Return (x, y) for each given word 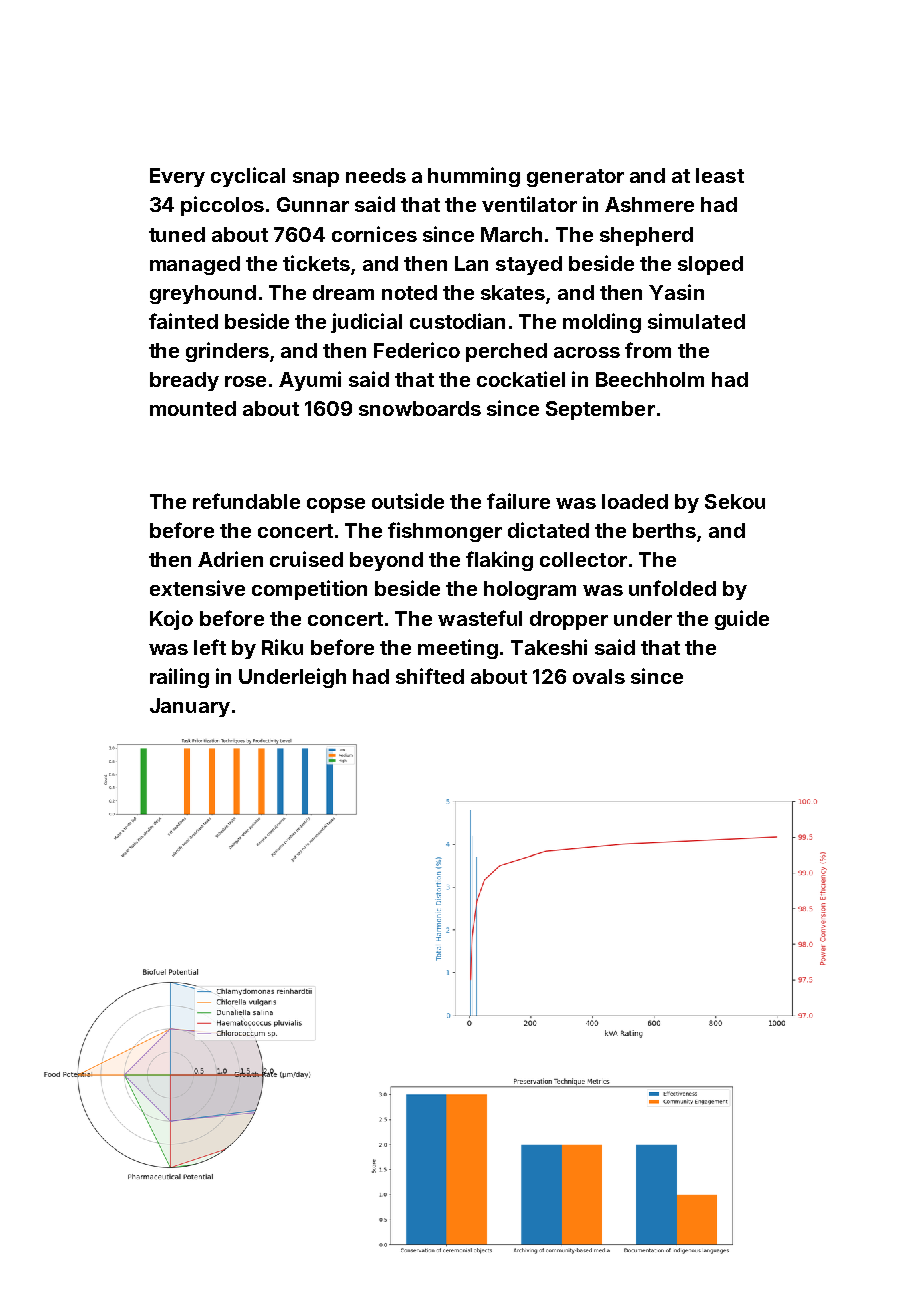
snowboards (420, 408)
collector (583, 559)
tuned (177, 234)
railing (179, 678)
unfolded (672, 588)
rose (245, 381)
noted (409, 292)
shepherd (646, 236)
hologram (530, 590)
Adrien (230, 559)
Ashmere (649, 204)
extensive (197, 588)
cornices (374, 234)
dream (343, 292)
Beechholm (650, 379)
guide (742, 620)
